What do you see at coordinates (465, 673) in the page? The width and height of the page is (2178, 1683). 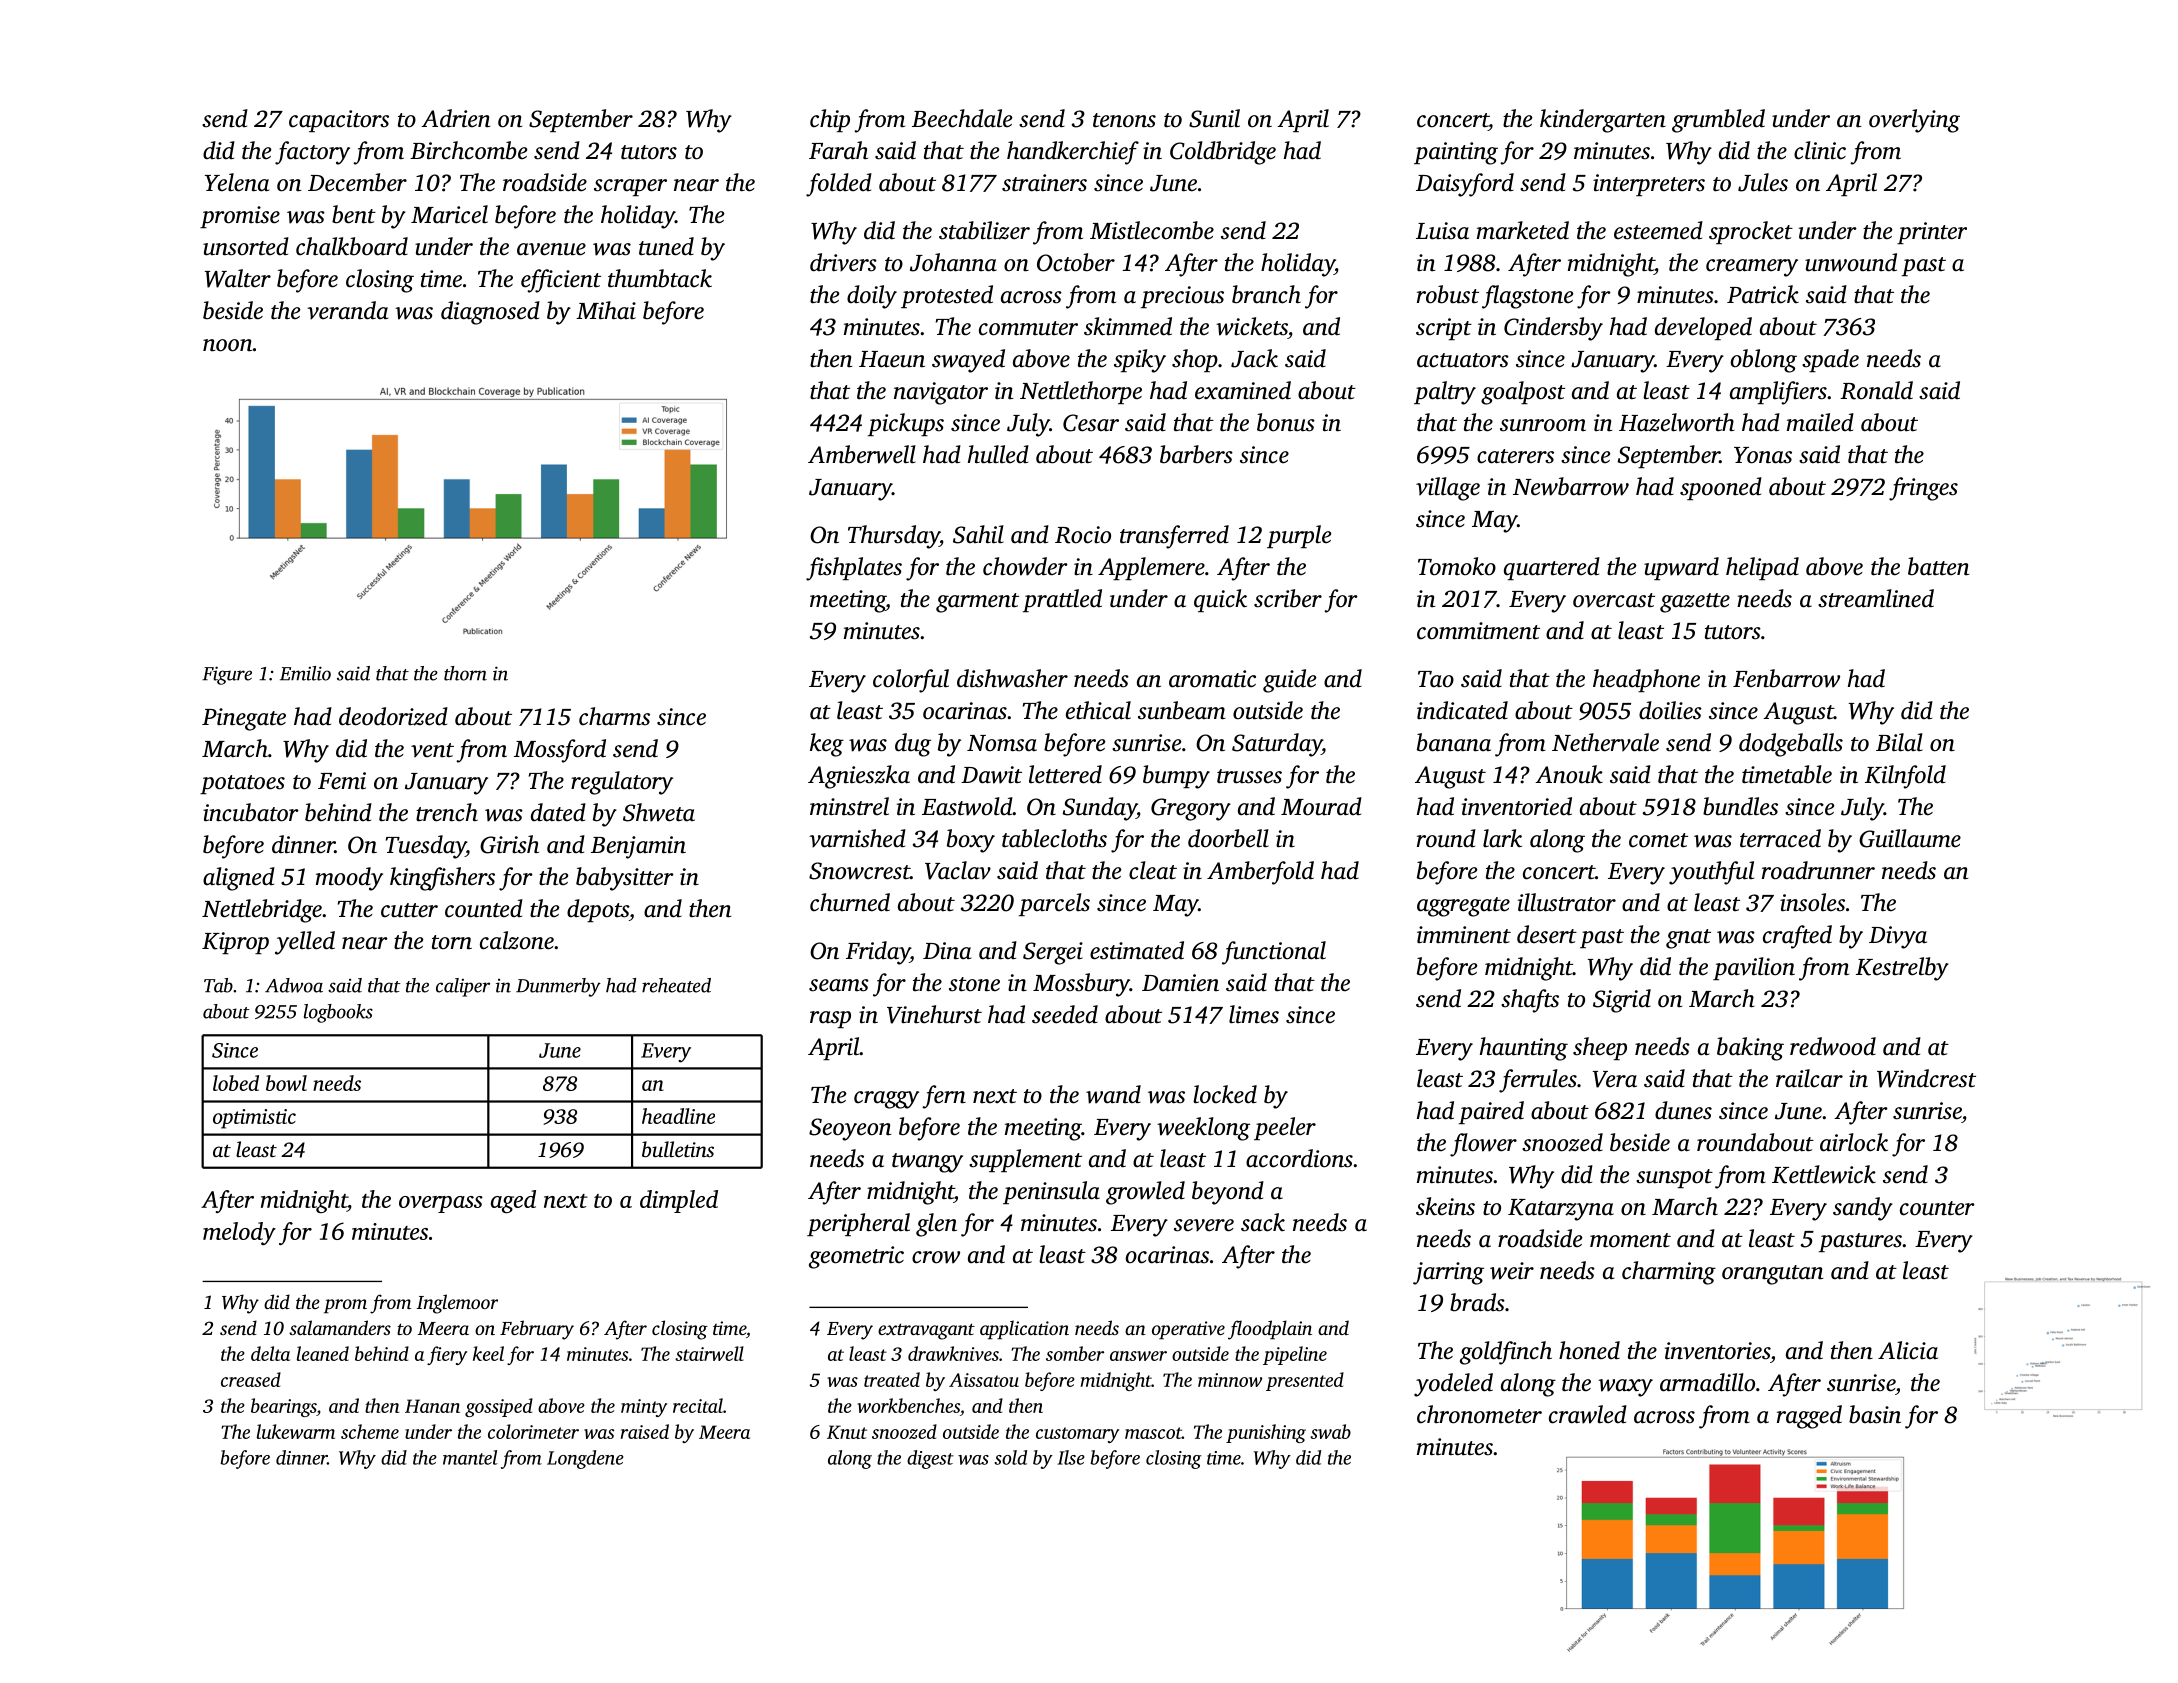 I see `thorn` at bounding box center [465, 673].
